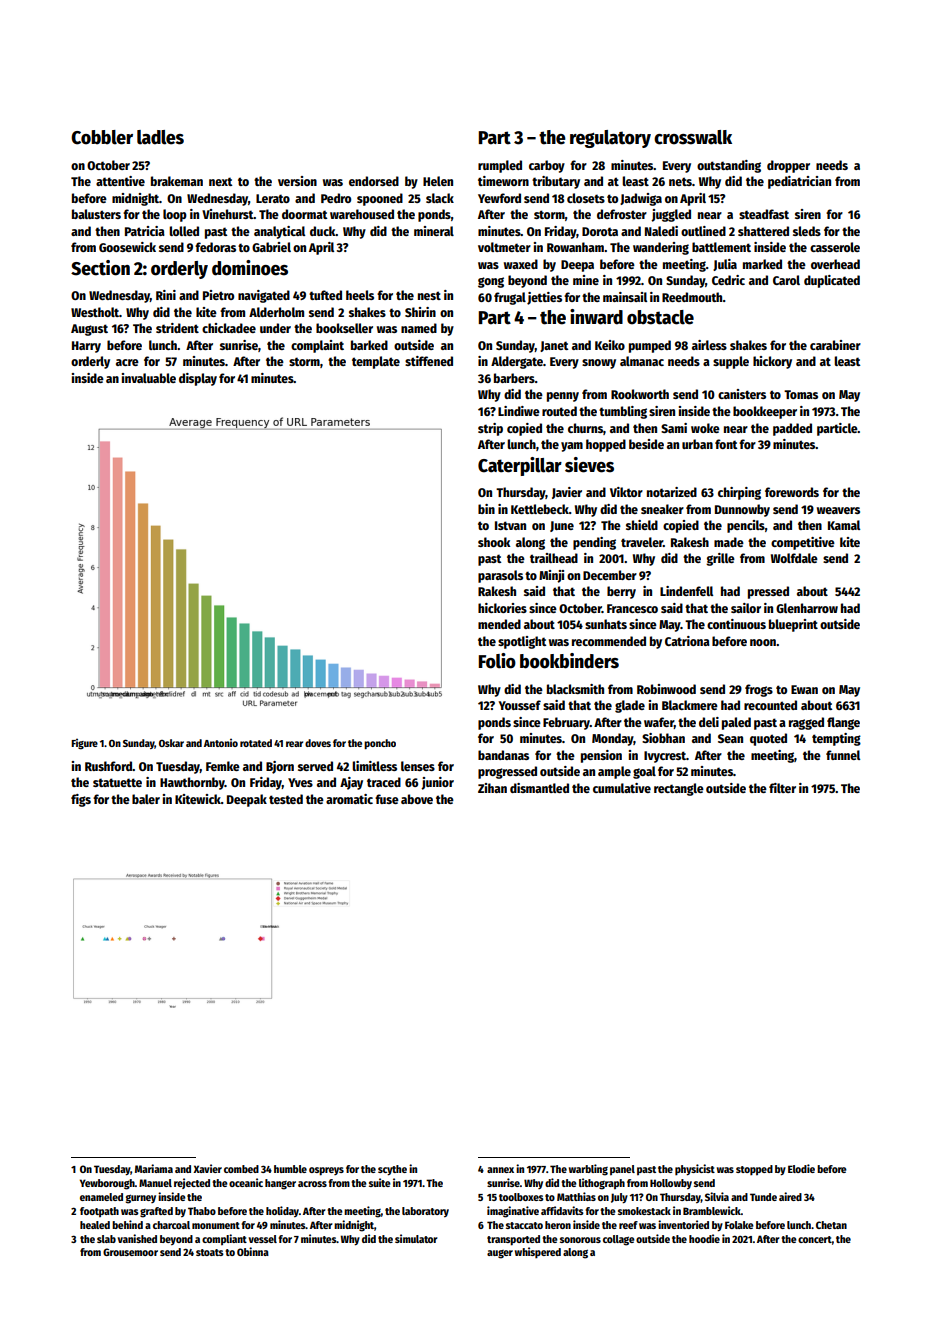  I want to click on Oskar, so click(171, 743).
